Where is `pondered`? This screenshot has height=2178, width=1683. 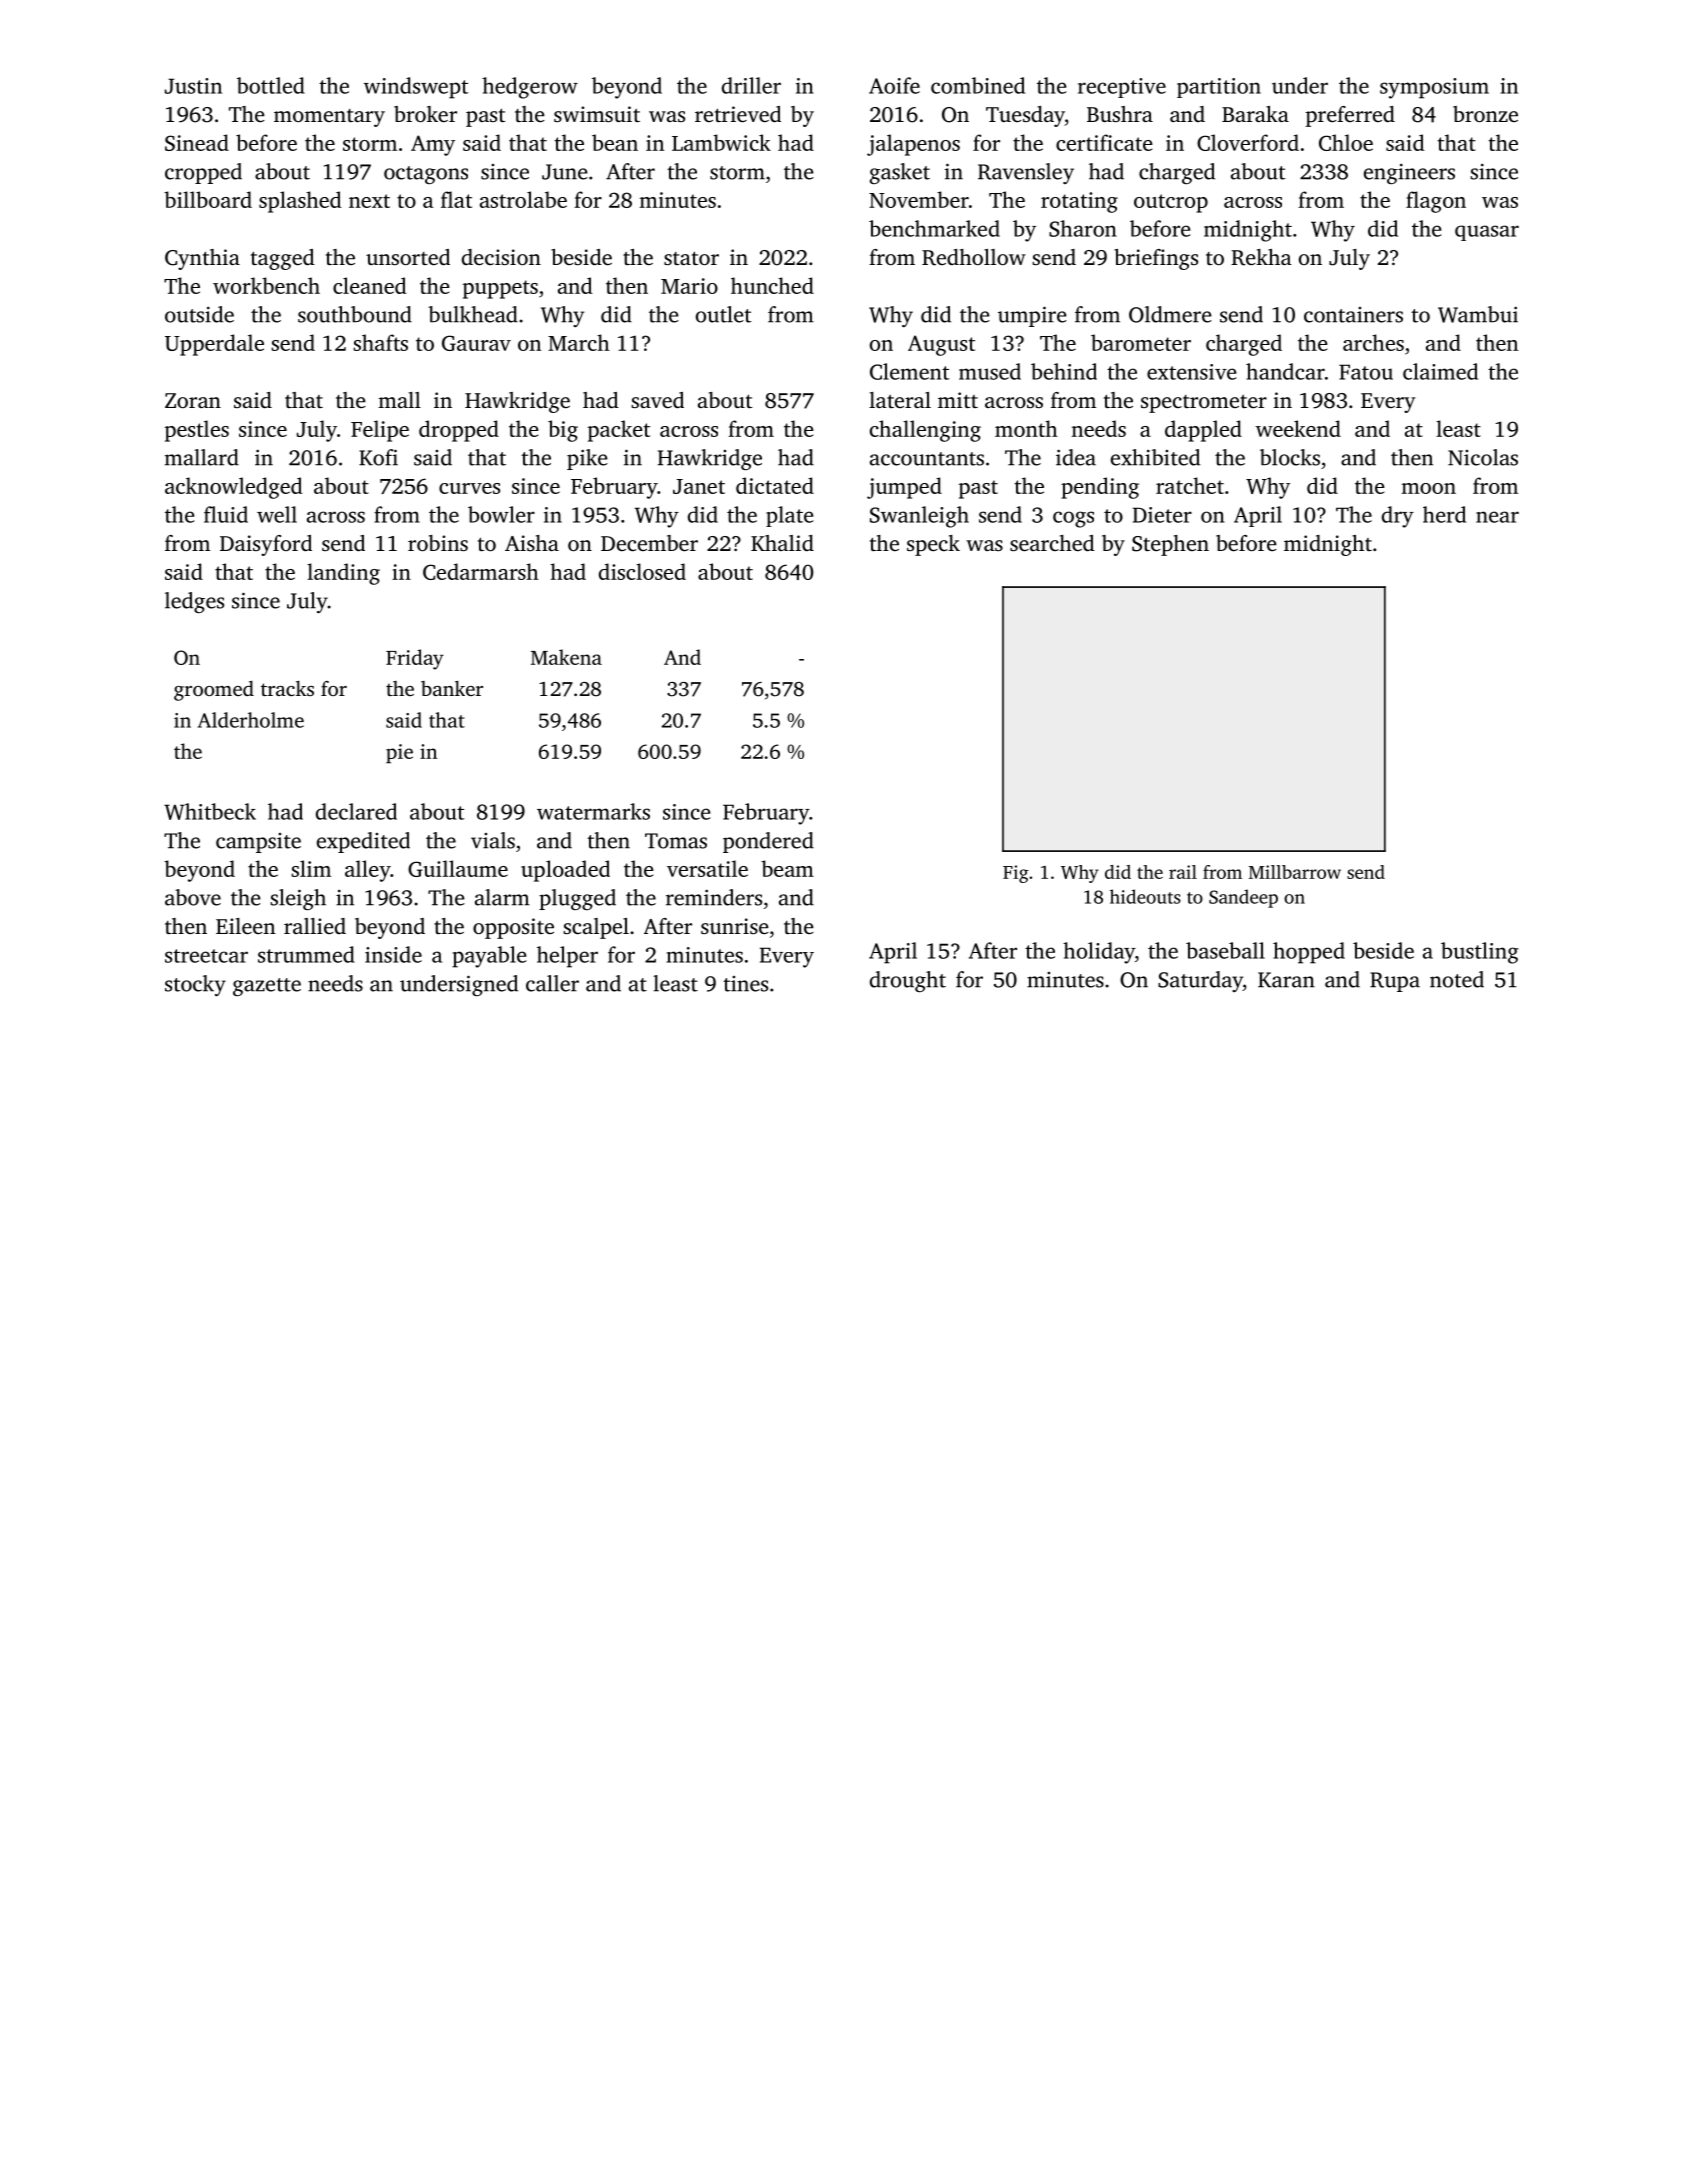
pondered is located at coordinates (768, 842).
